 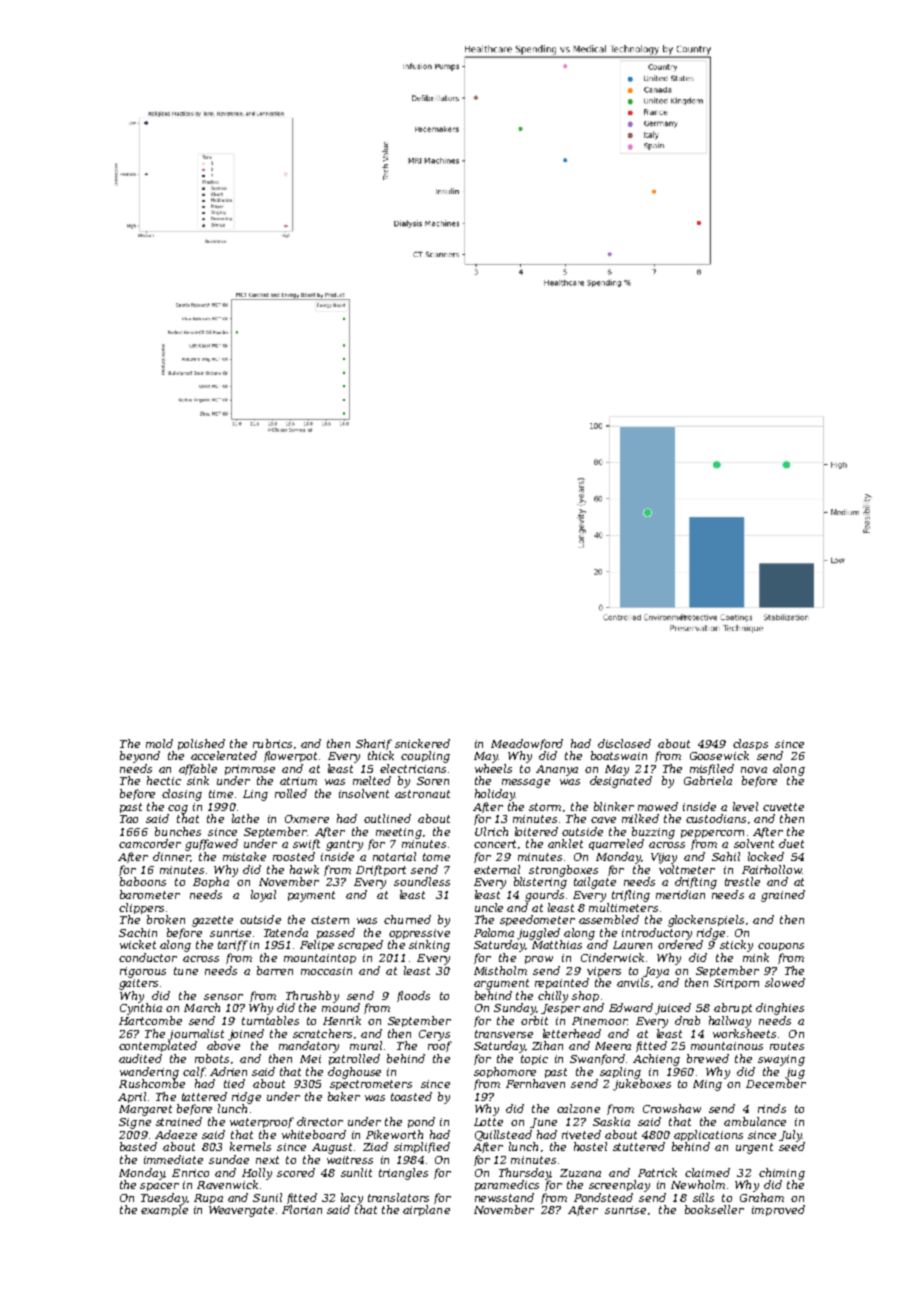 What do you see at coordinates (312, 997) in the screenshot?
I see `Thrushby` at bounding box center [312, 997].
